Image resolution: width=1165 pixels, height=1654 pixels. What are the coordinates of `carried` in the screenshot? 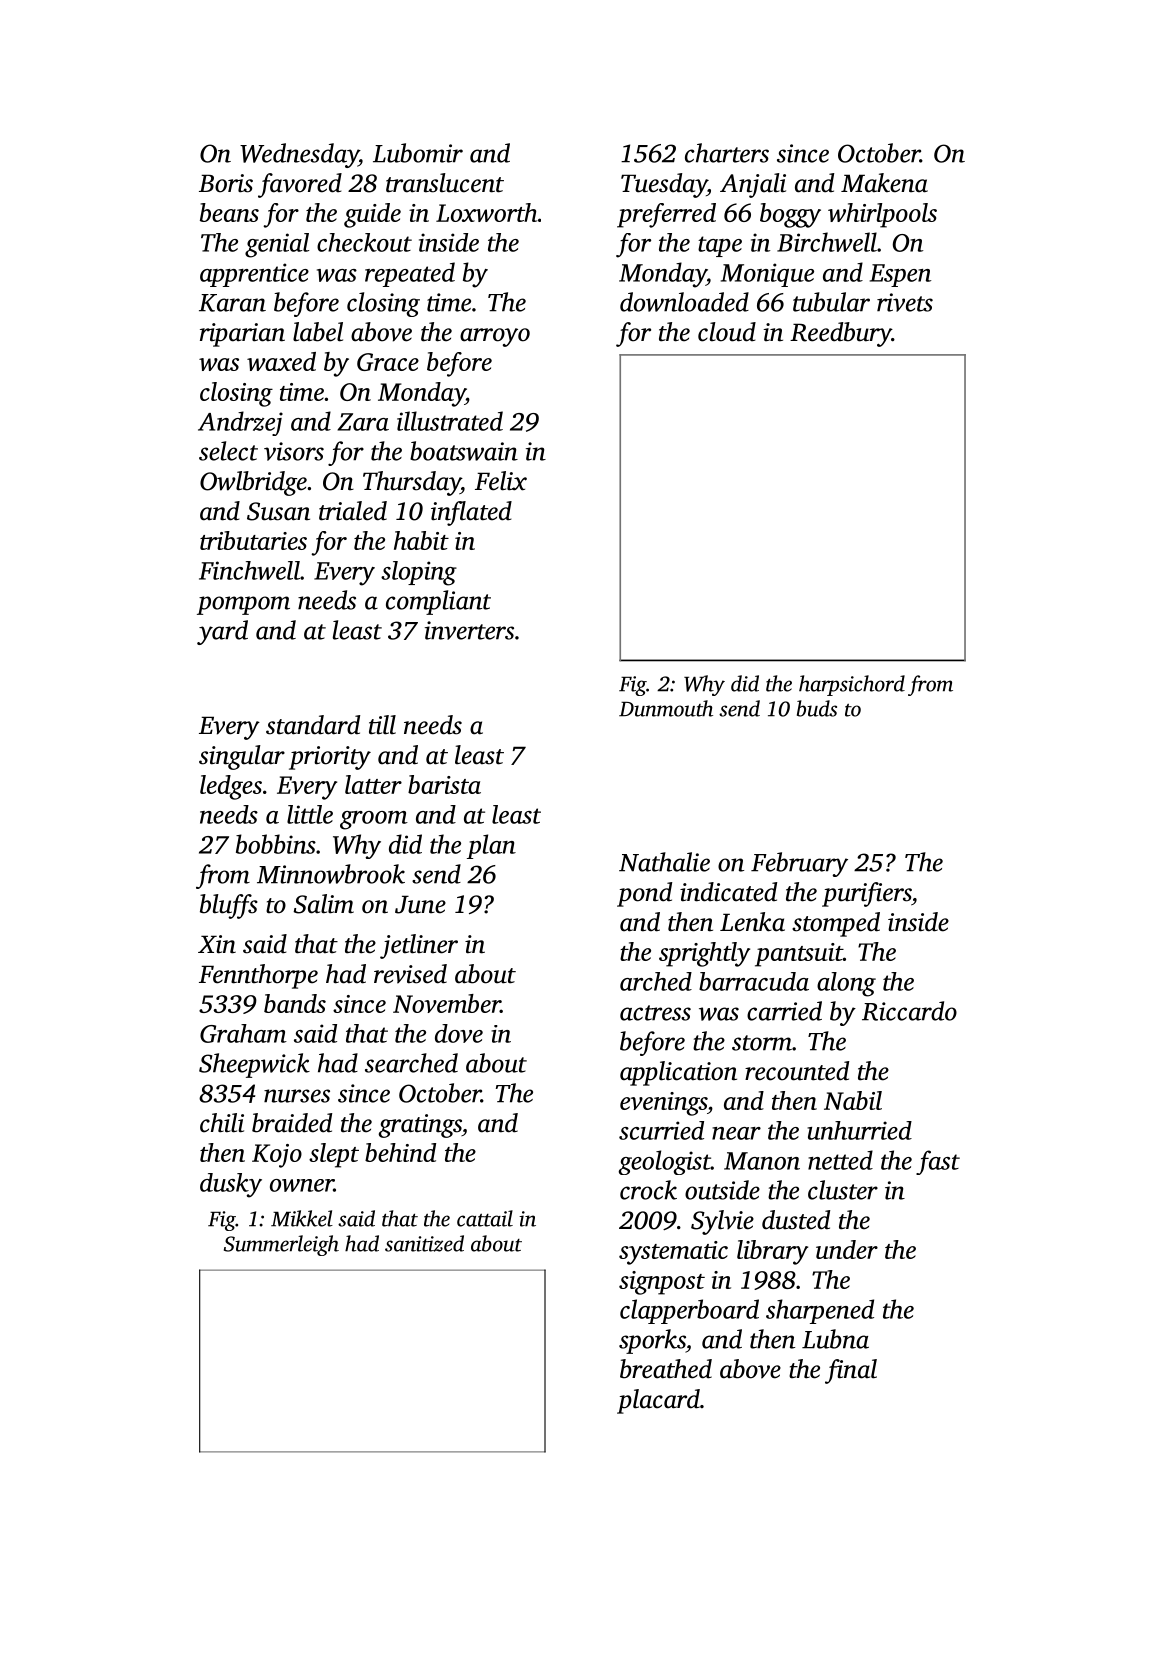 It's located at (784, 1011).
